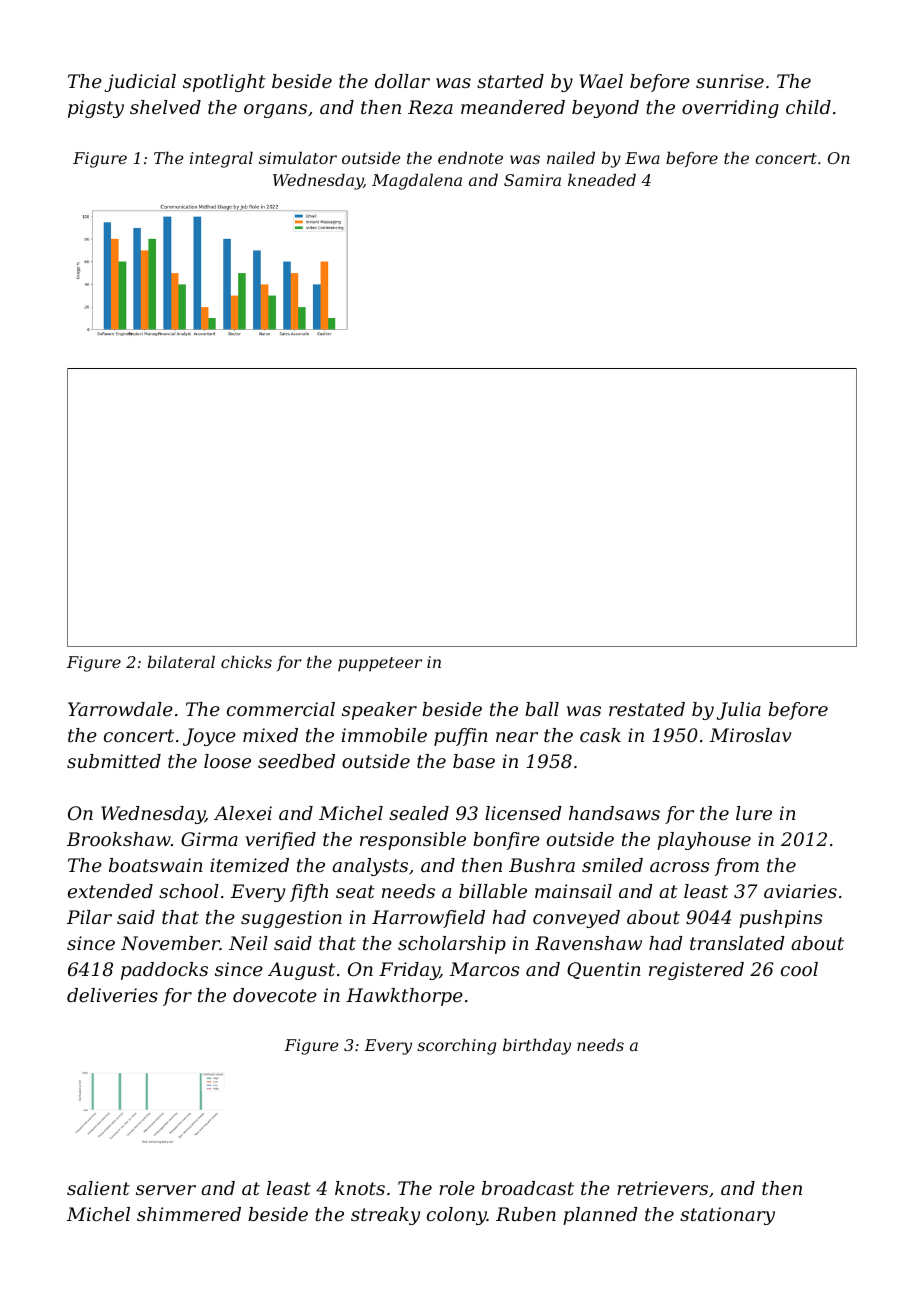 The image size is (924, 1314). What do you see at coordinates (736, 867) in the screenshot?
I see `from` at bounding box center [736, 867].
